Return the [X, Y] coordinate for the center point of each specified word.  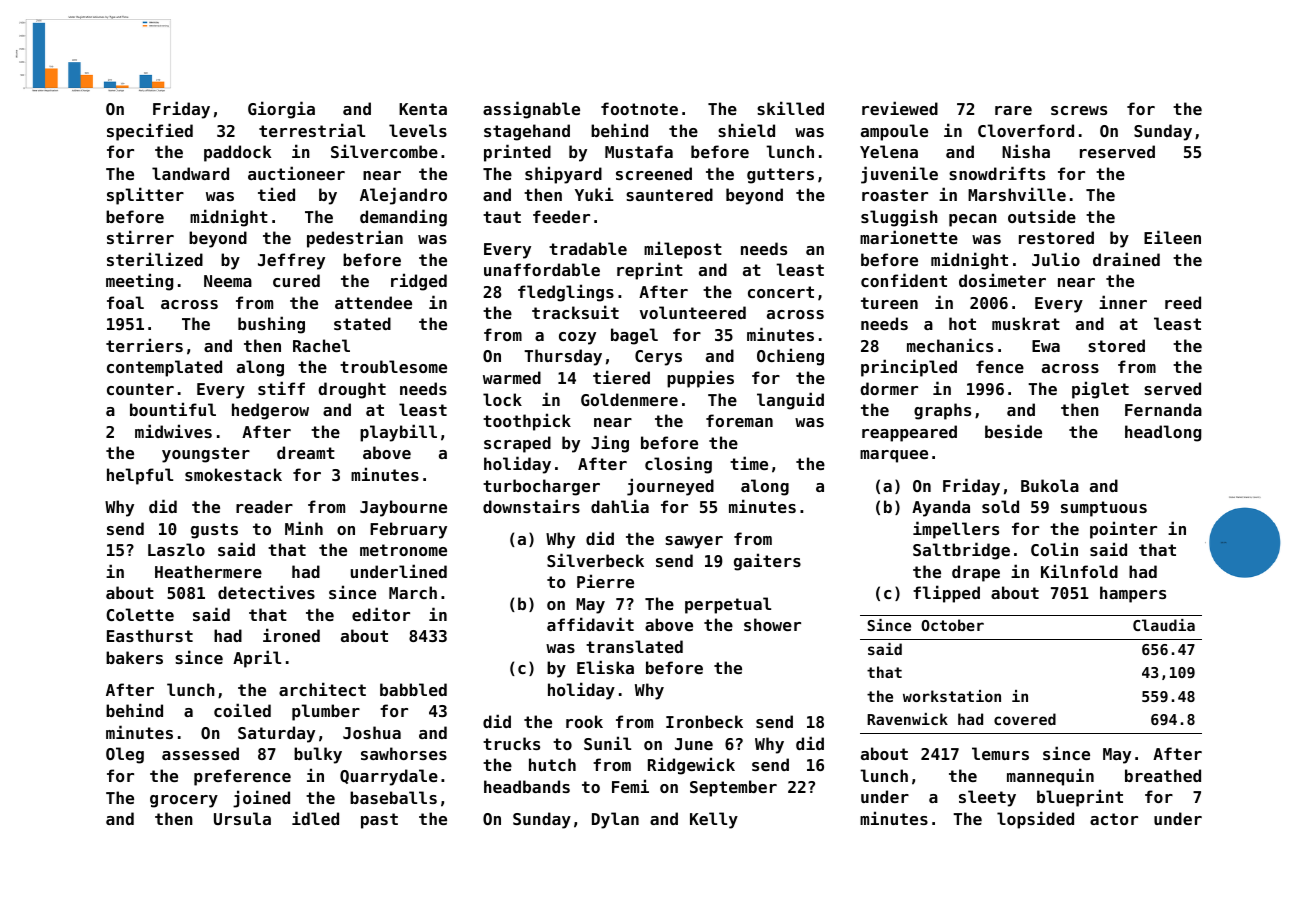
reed [1183, 302]
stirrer [140, 237]
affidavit [590, 624]
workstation [952, 696]
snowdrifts [997, 173]
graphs [942, 411]
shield [746, 130]
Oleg [125, 755]
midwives [173, 431]
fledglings [566, 293]
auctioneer [296, 173]
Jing [610, 444]
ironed [291, 635]
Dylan [615, 820]
